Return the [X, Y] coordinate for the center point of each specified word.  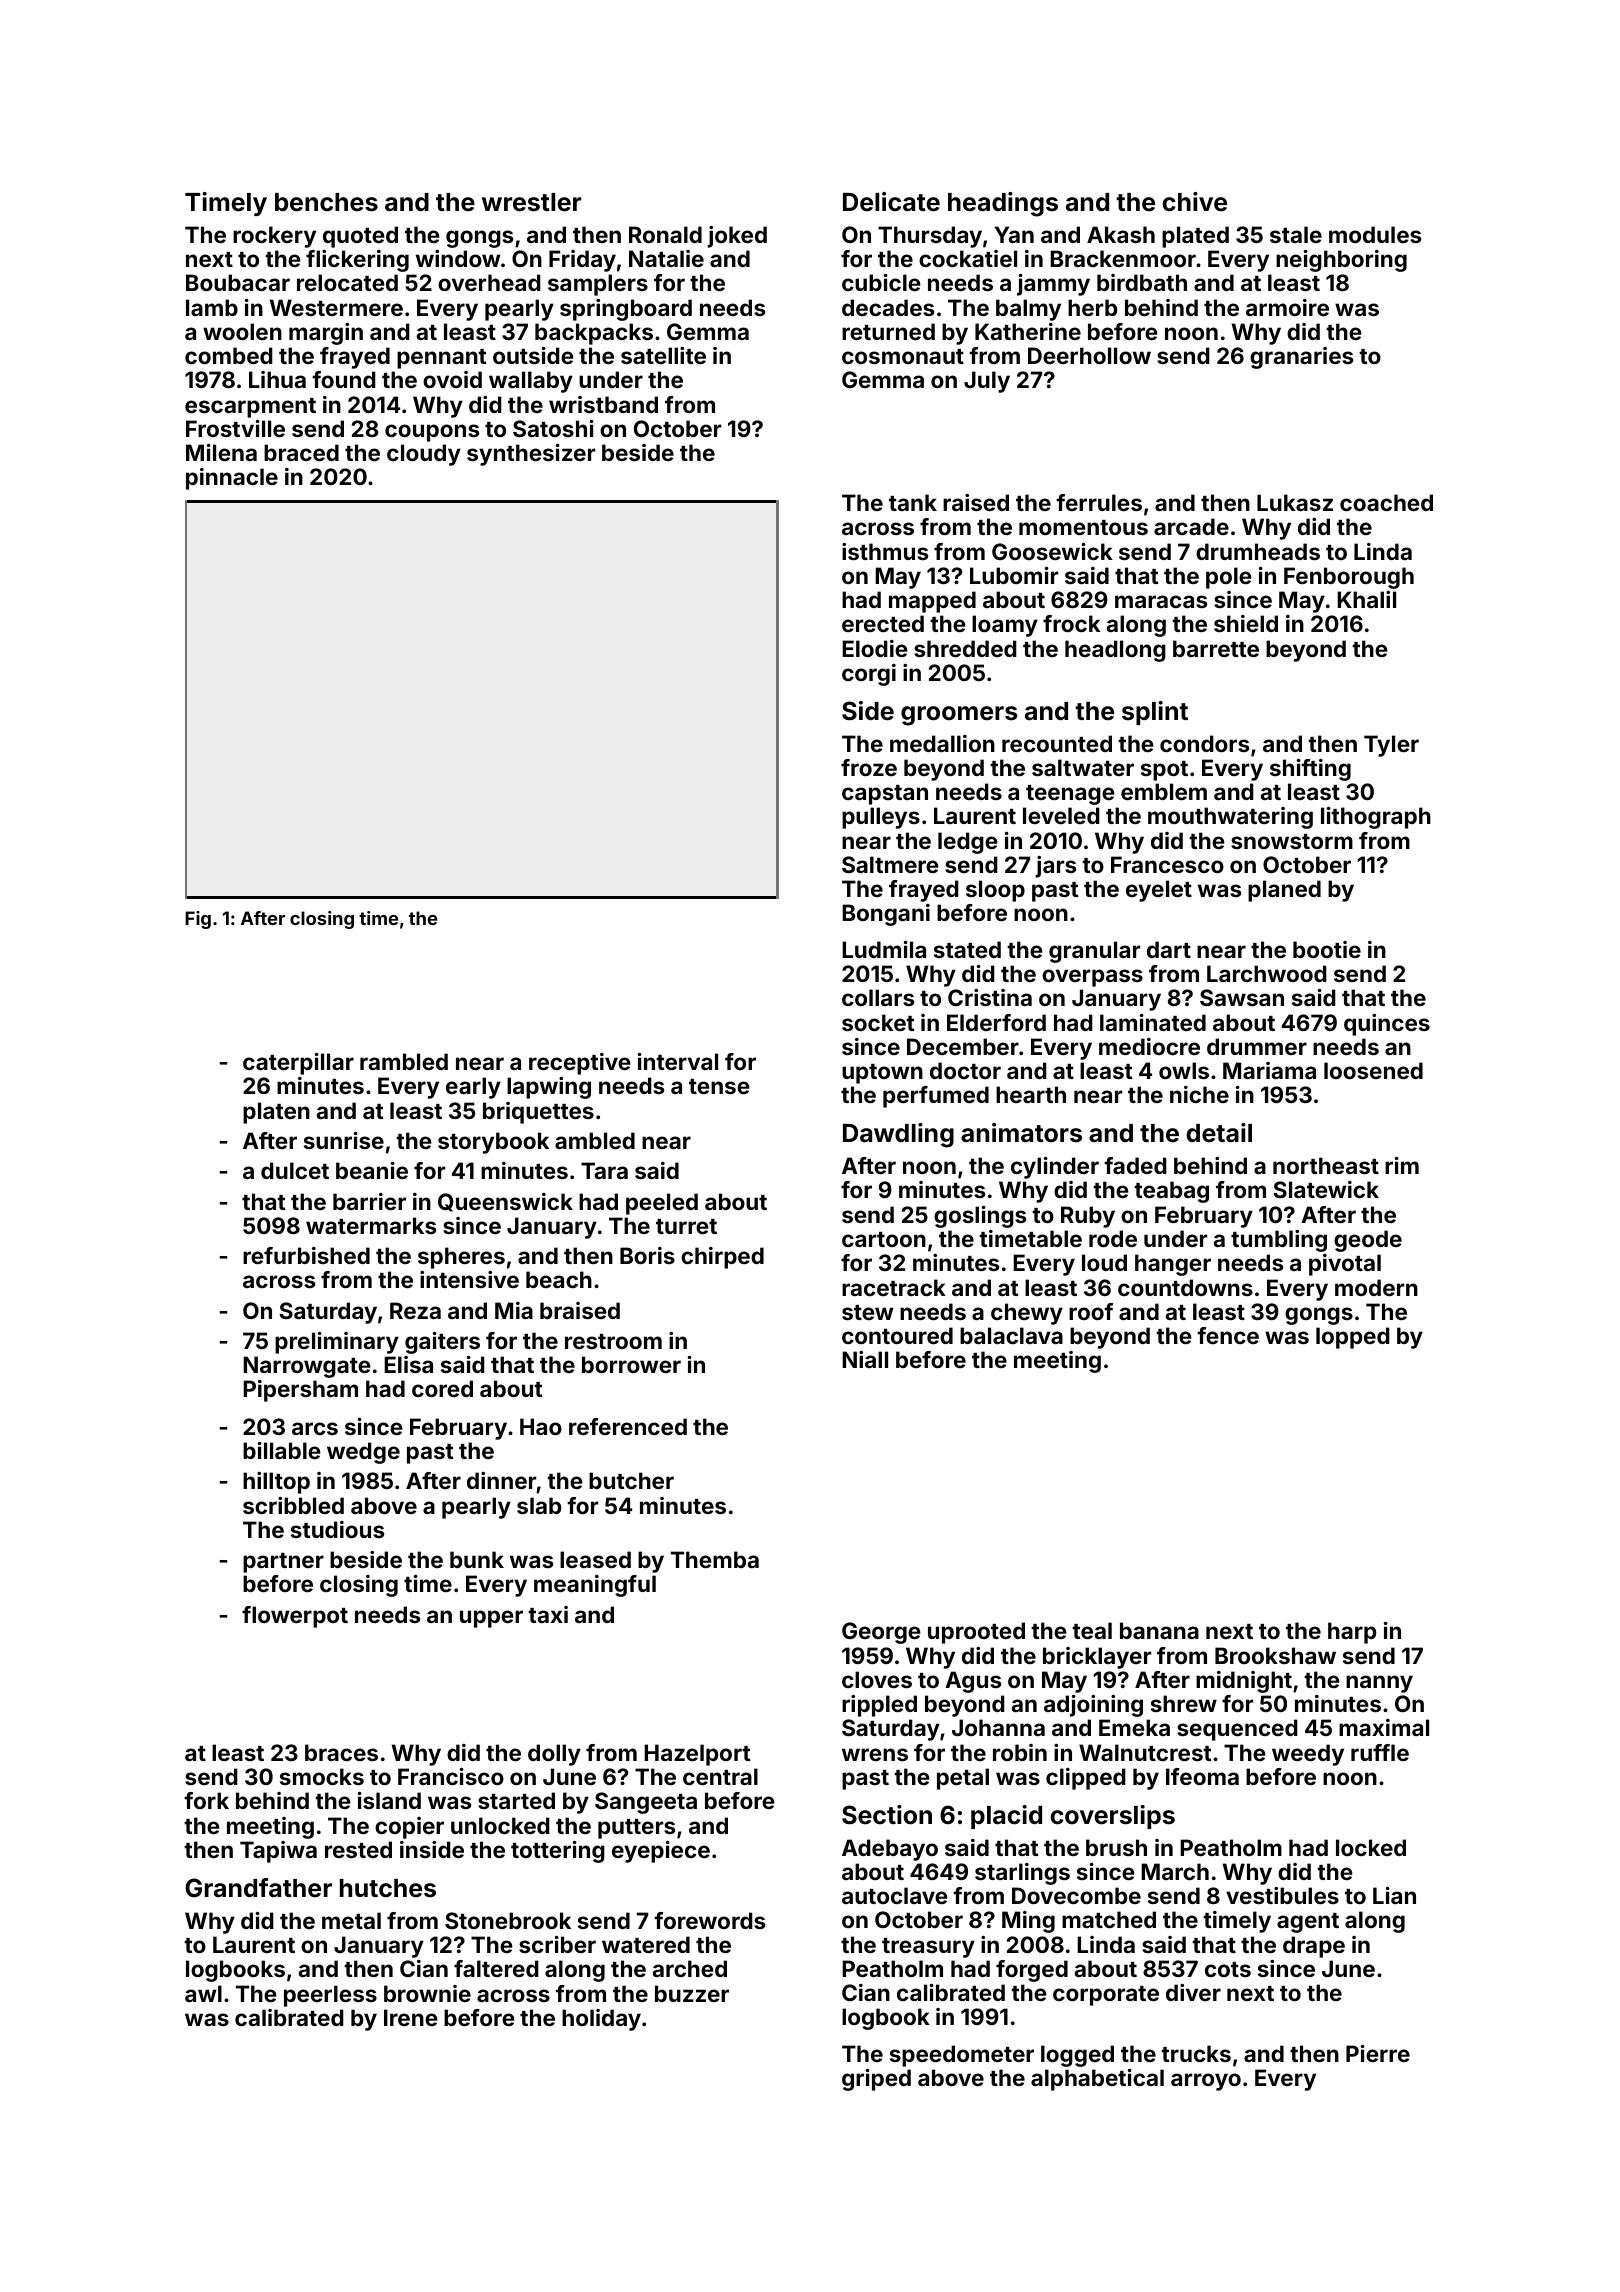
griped [876, 2080]
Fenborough [1349, 578]
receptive [580, 1064]
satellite [663, 355]
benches [326, 202]
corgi [869, 675]
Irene [411, 2017]
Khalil [1366, 599]
